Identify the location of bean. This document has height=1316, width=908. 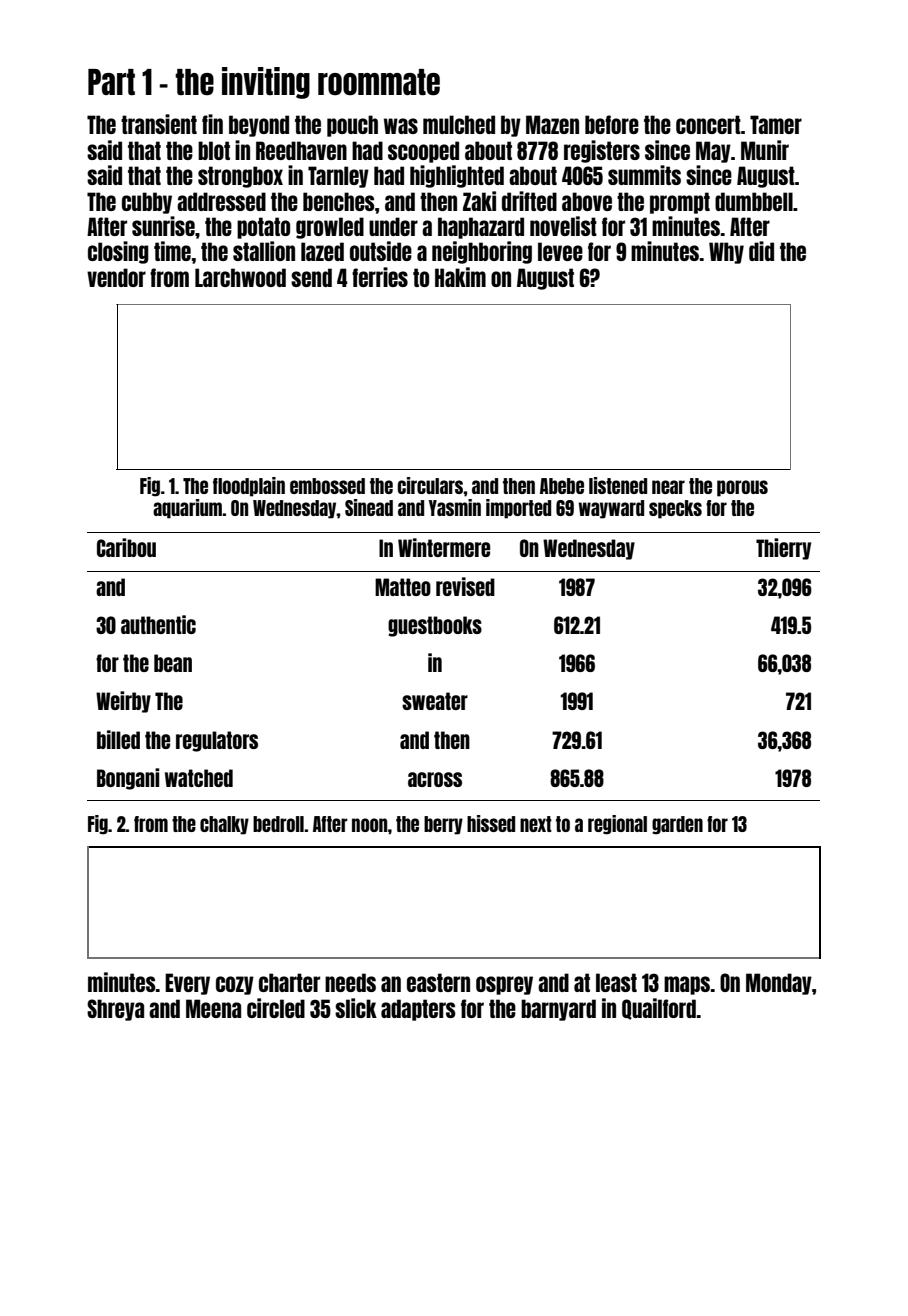
(173, 663).
